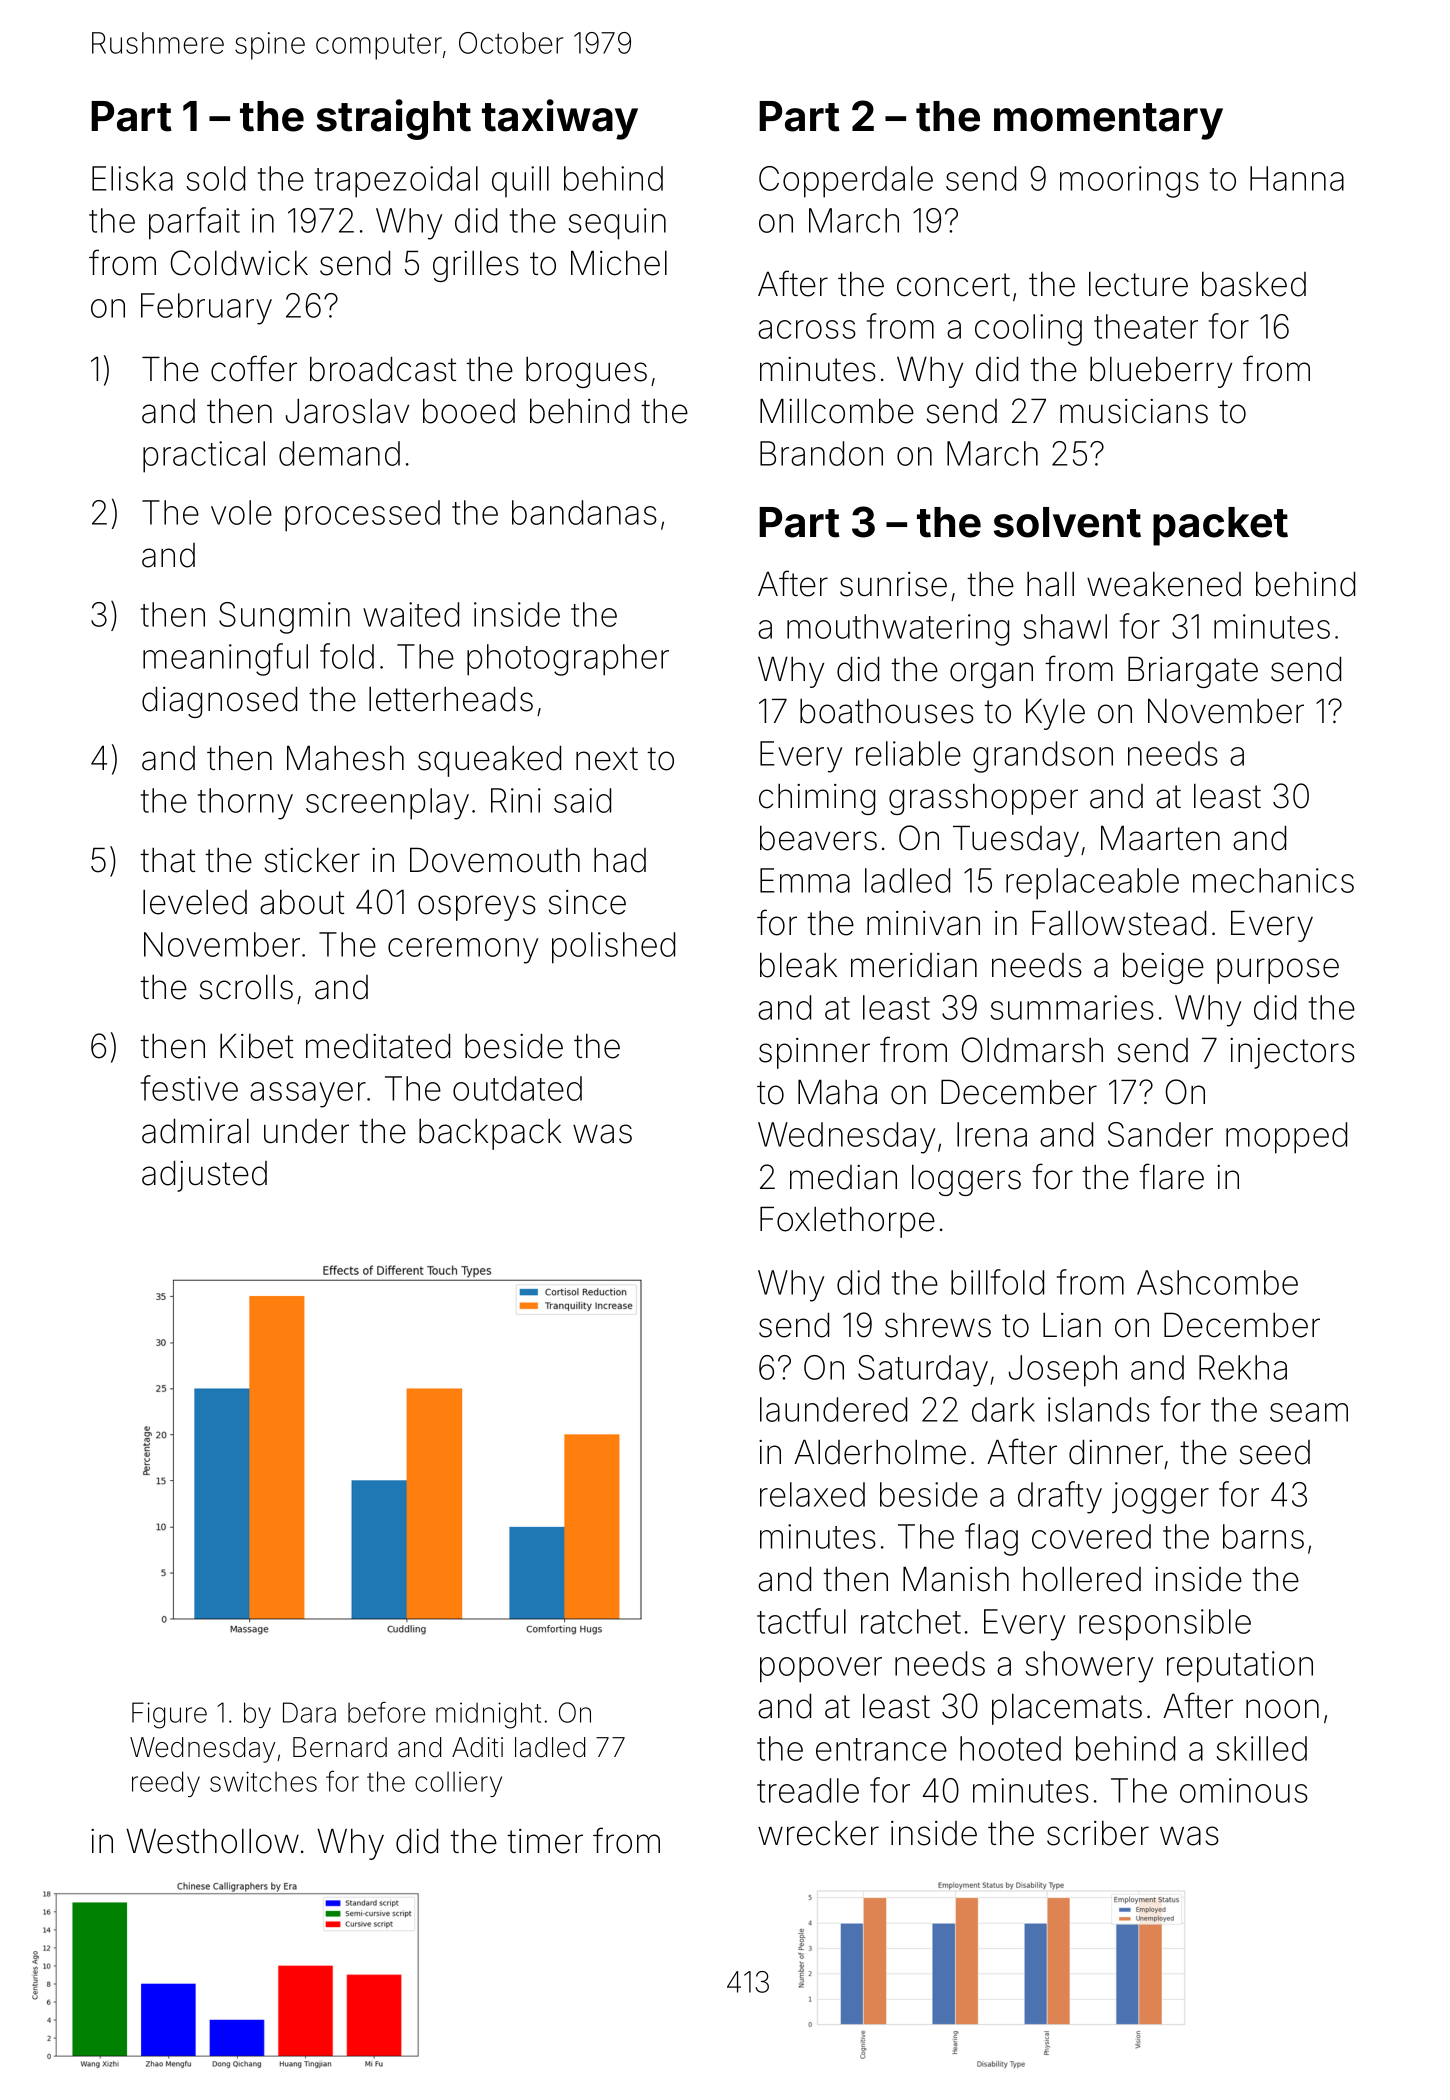 Image resolution: width=1450 pixels, height=2100 pixels. Describe the element at coordinates (194, 223) in the screenshot. I see `parfait` at that location.
